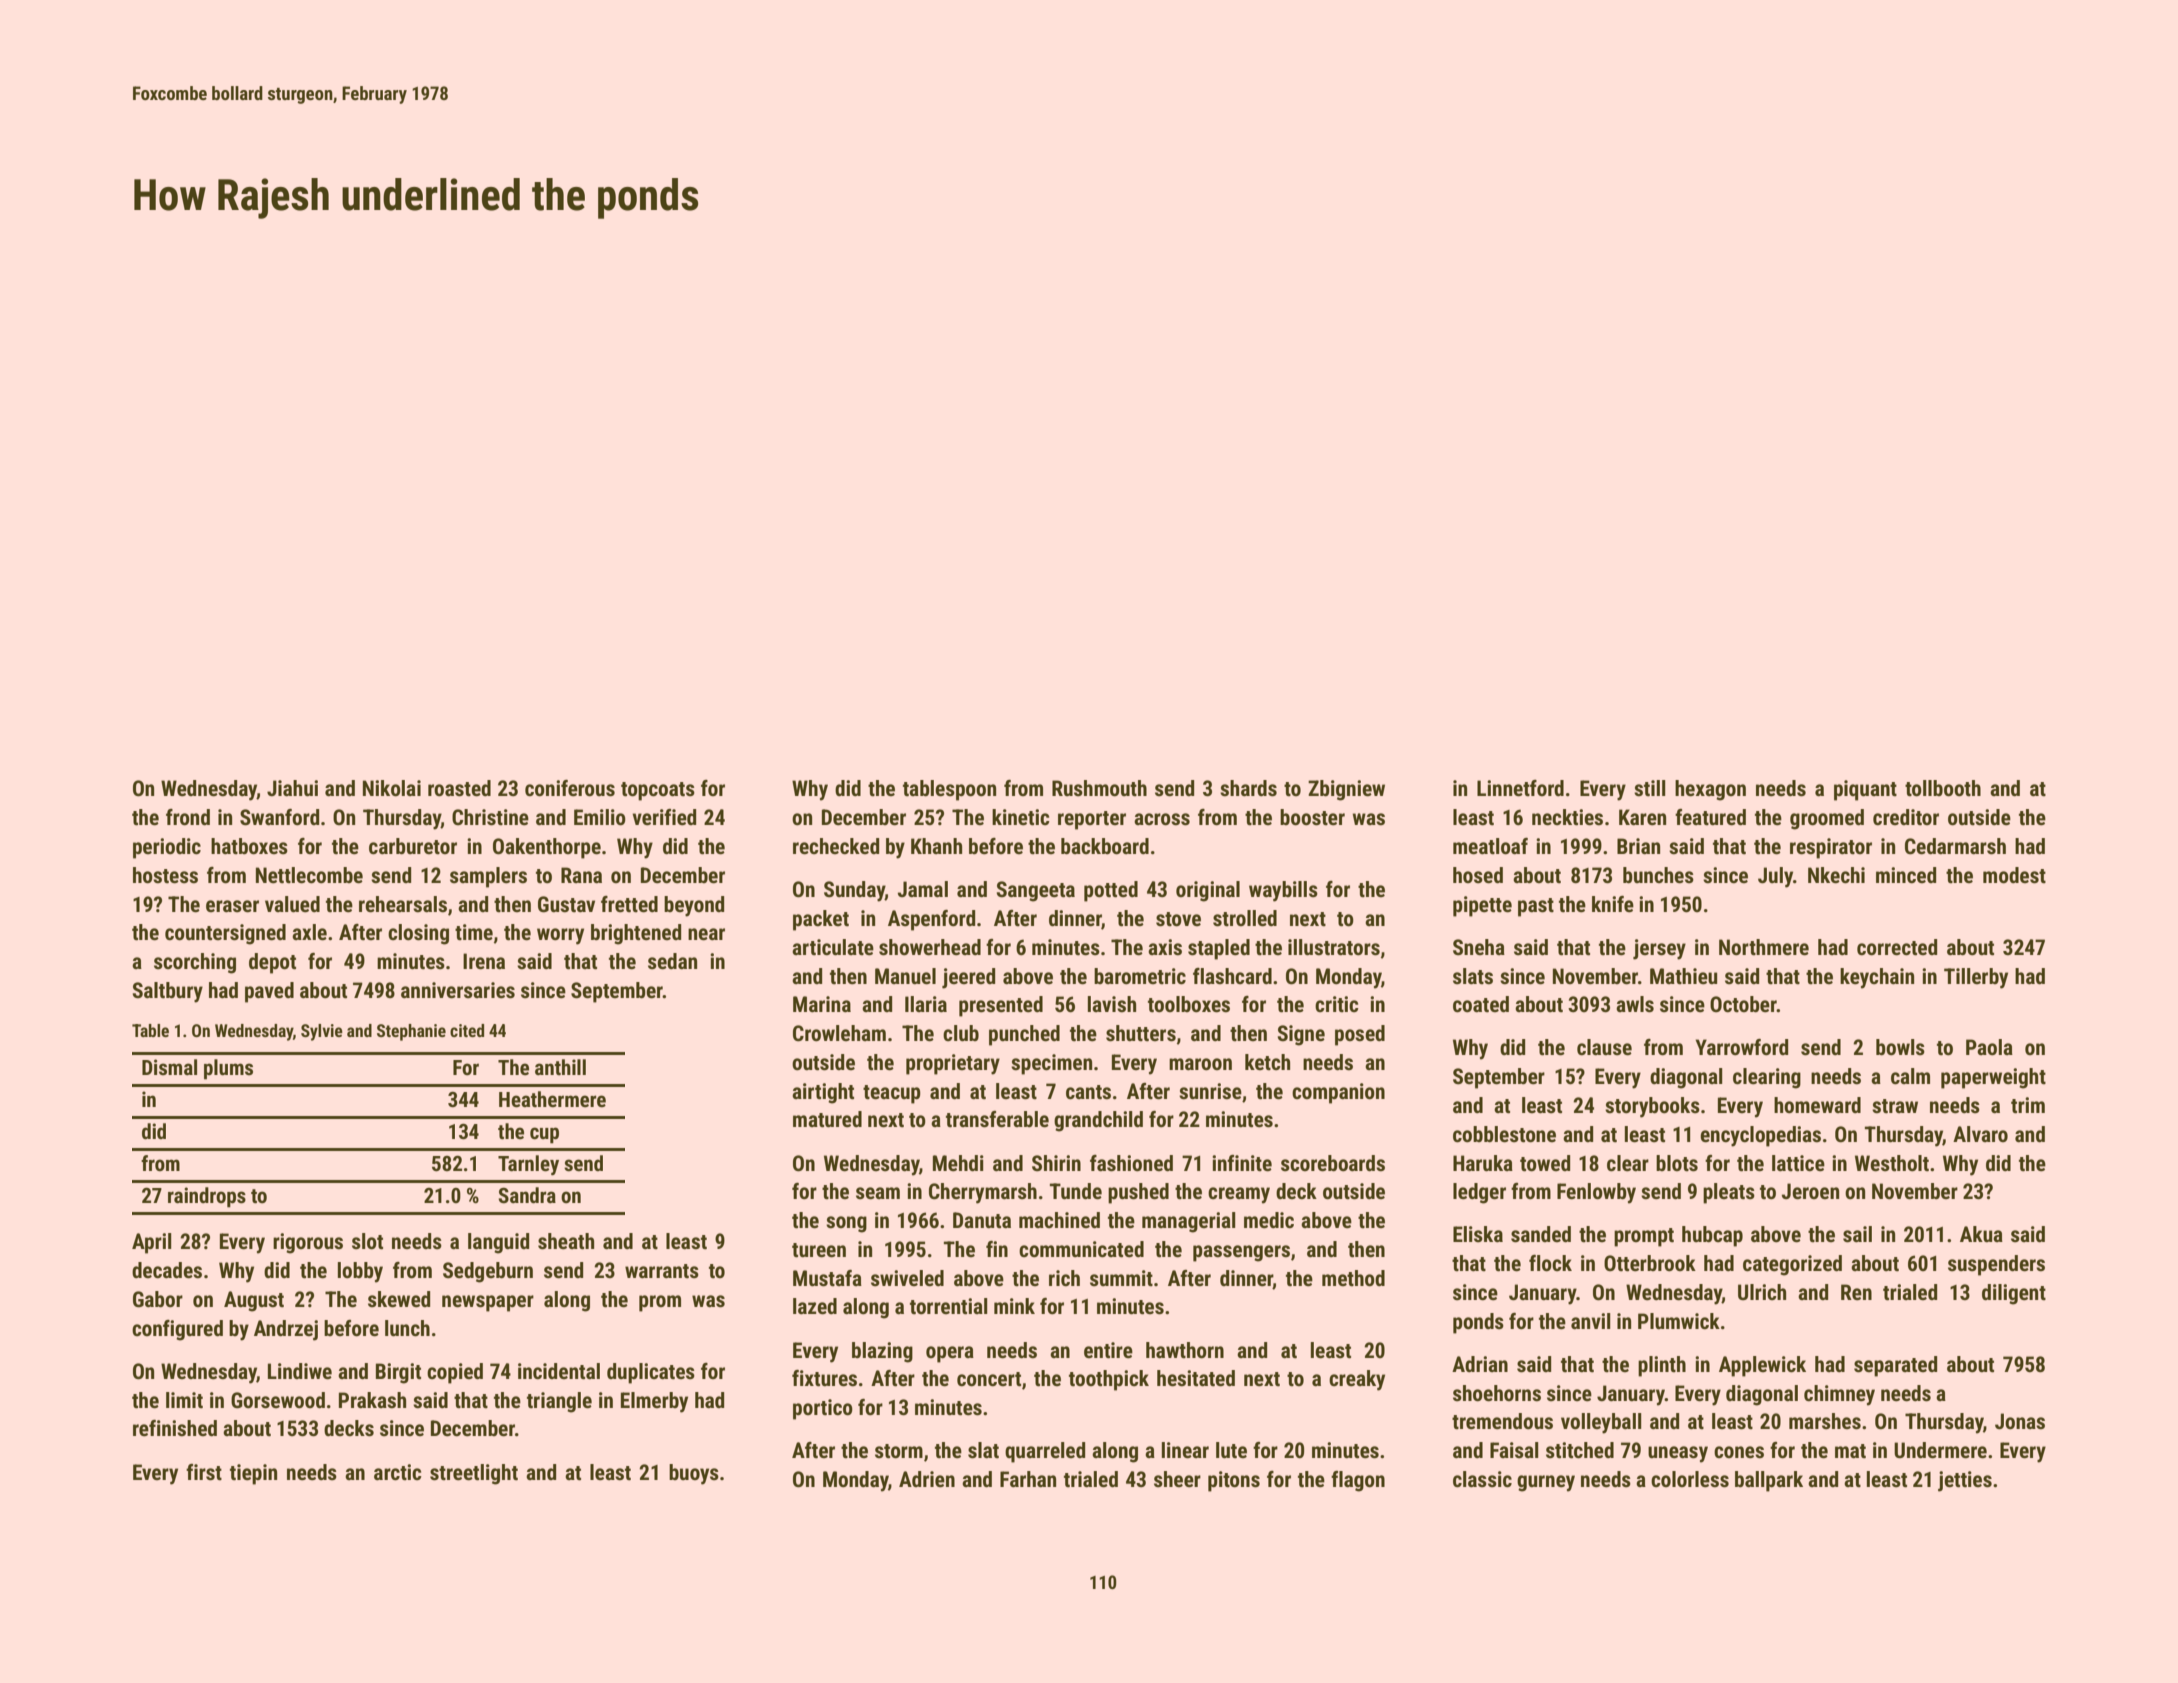 This screenshot has height=1683, width=2178. Describe the element at coordinates (204, 1472) in the screenshot. I see `first` at that location.
